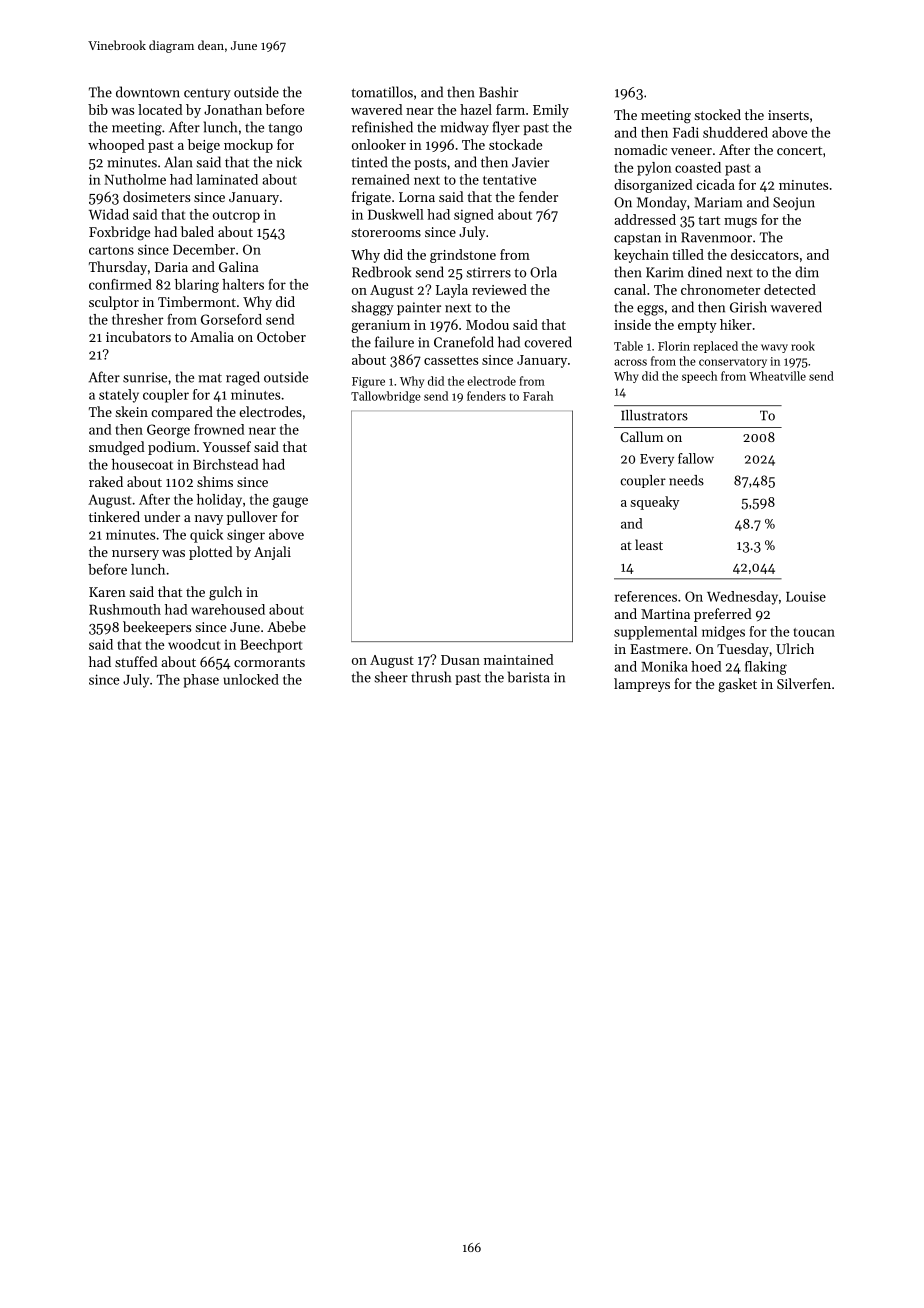 The image size is (924, 1308). What do you see at coordinates (720, 289) in the screenshot?
I see `chronometer` at bounding box center [720, 289].
